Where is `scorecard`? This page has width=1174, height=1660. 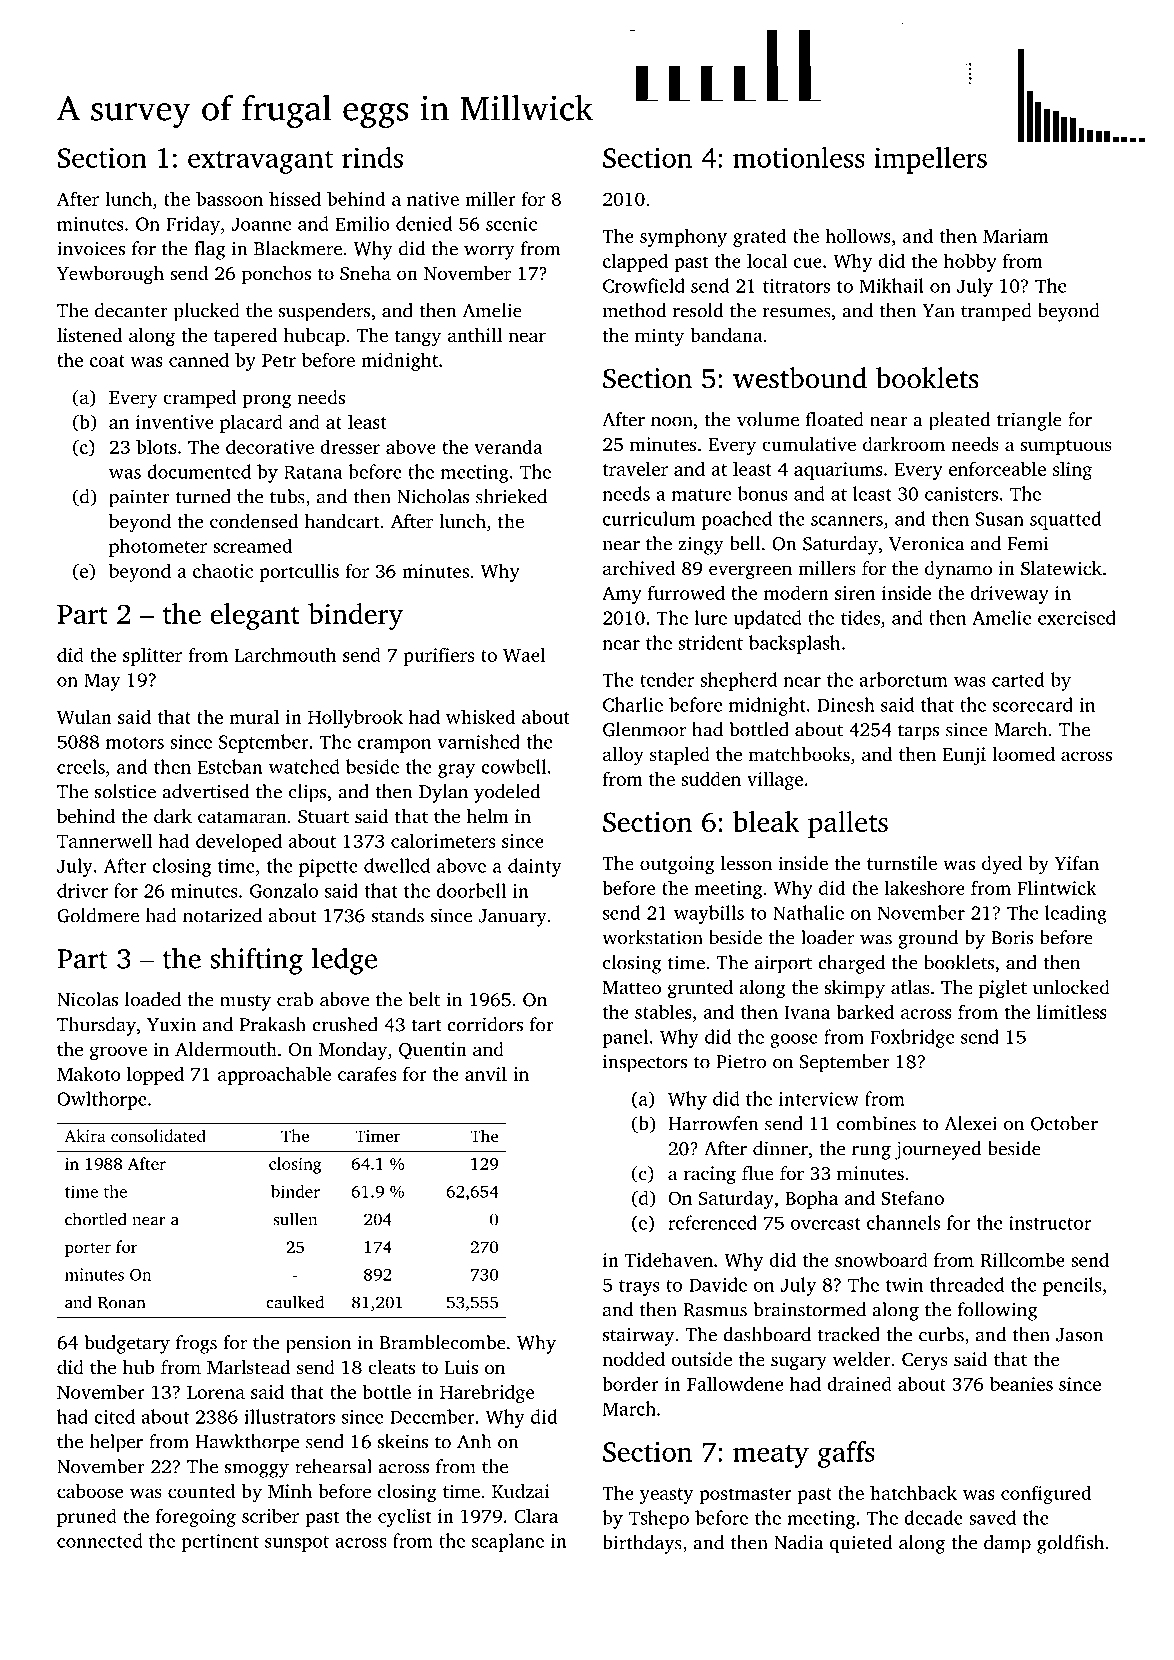
scorecard is located at coordinates (1033, 704).
